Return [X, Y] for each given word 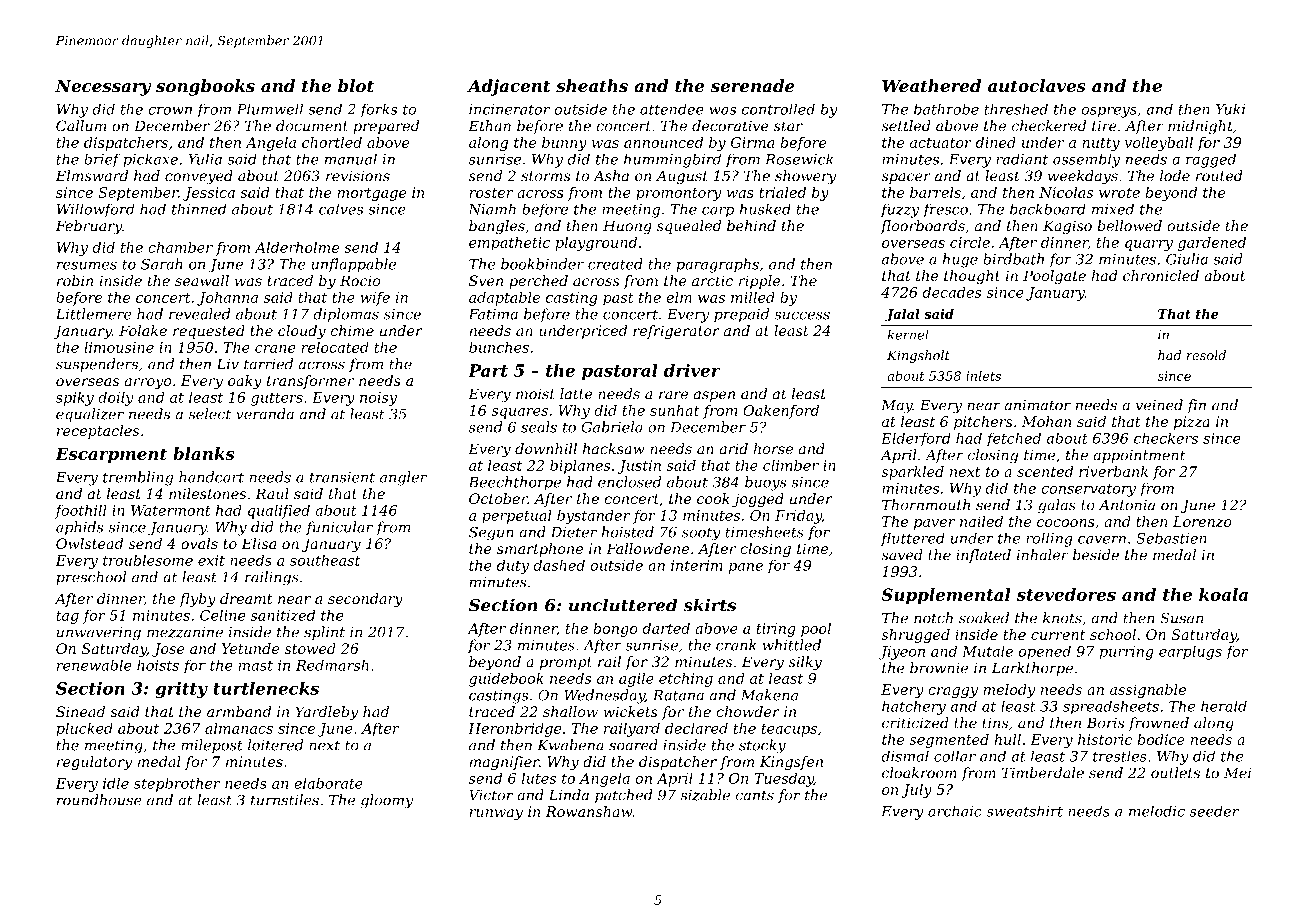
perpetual [517, 517]
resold [1206, 355]
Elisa [258, 543]
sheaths [592, 85]
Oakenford [781, 412]
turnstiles [285, 800]
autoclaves [1037, 85]
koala [1223, 594]
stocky [762, 746]
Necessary [103, 88]
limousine [119, 347]
